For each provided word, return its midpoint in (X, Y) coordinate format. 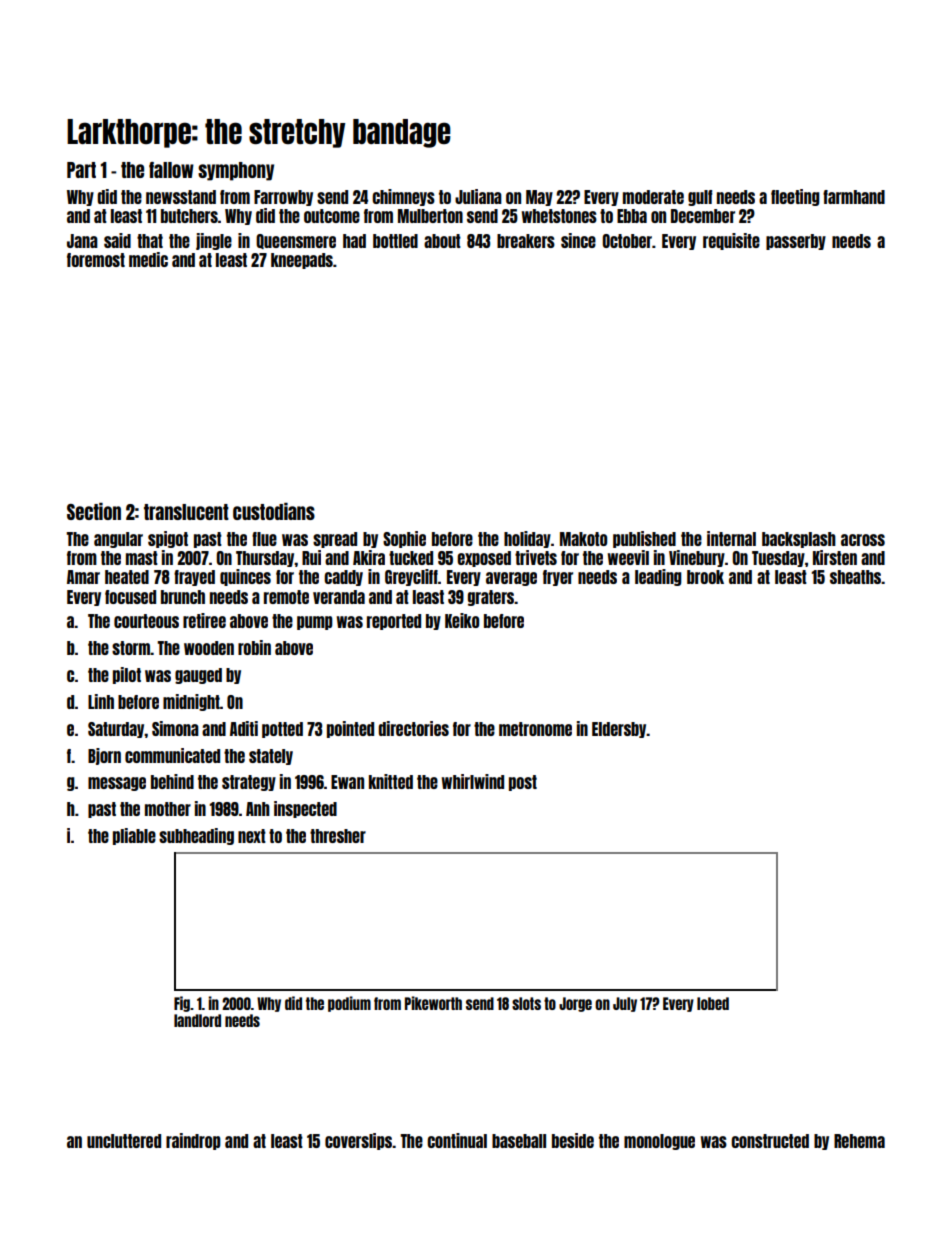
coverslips (358, 1141)
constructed (770, 1141)
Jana (82, 241)
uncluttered (124, 1141)
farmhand (854, 197)
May (539, 198)
